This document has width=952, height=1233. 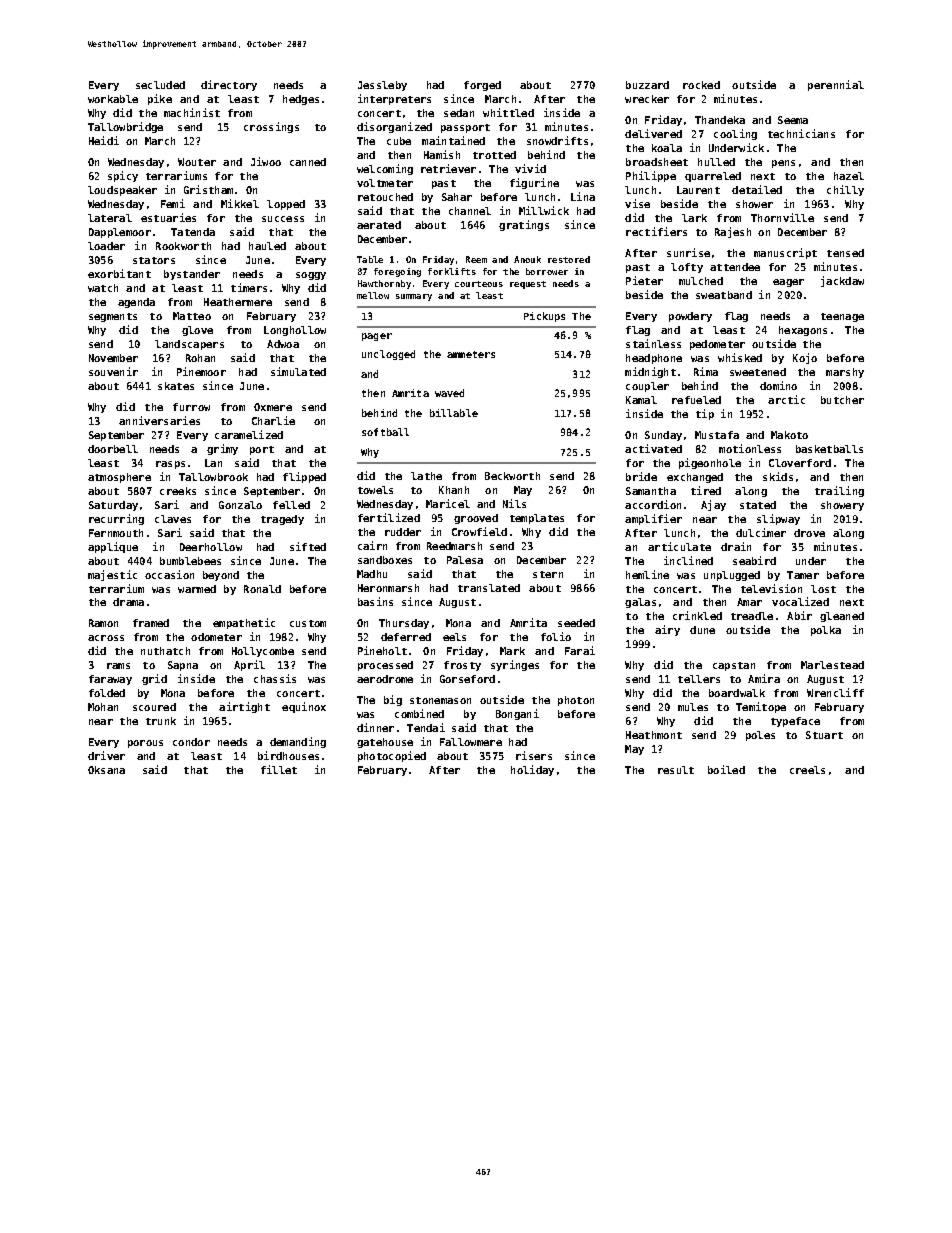 I want to click on powdery, so click(x=690, y=317).
